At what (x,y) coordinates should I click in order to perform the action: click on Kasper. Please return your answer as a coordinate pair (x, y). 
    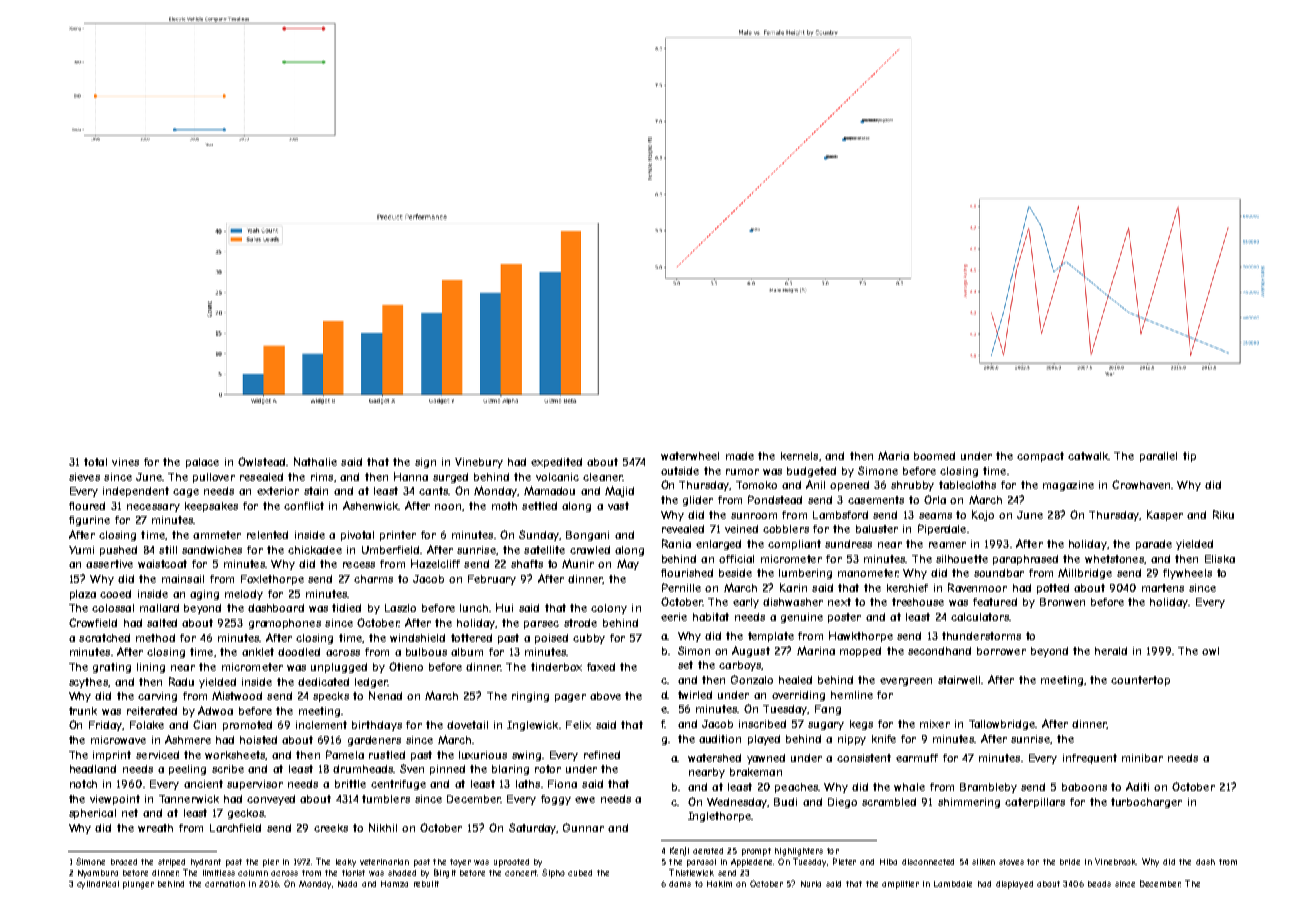
    Looking at the image, I should click on (1165, 515).
